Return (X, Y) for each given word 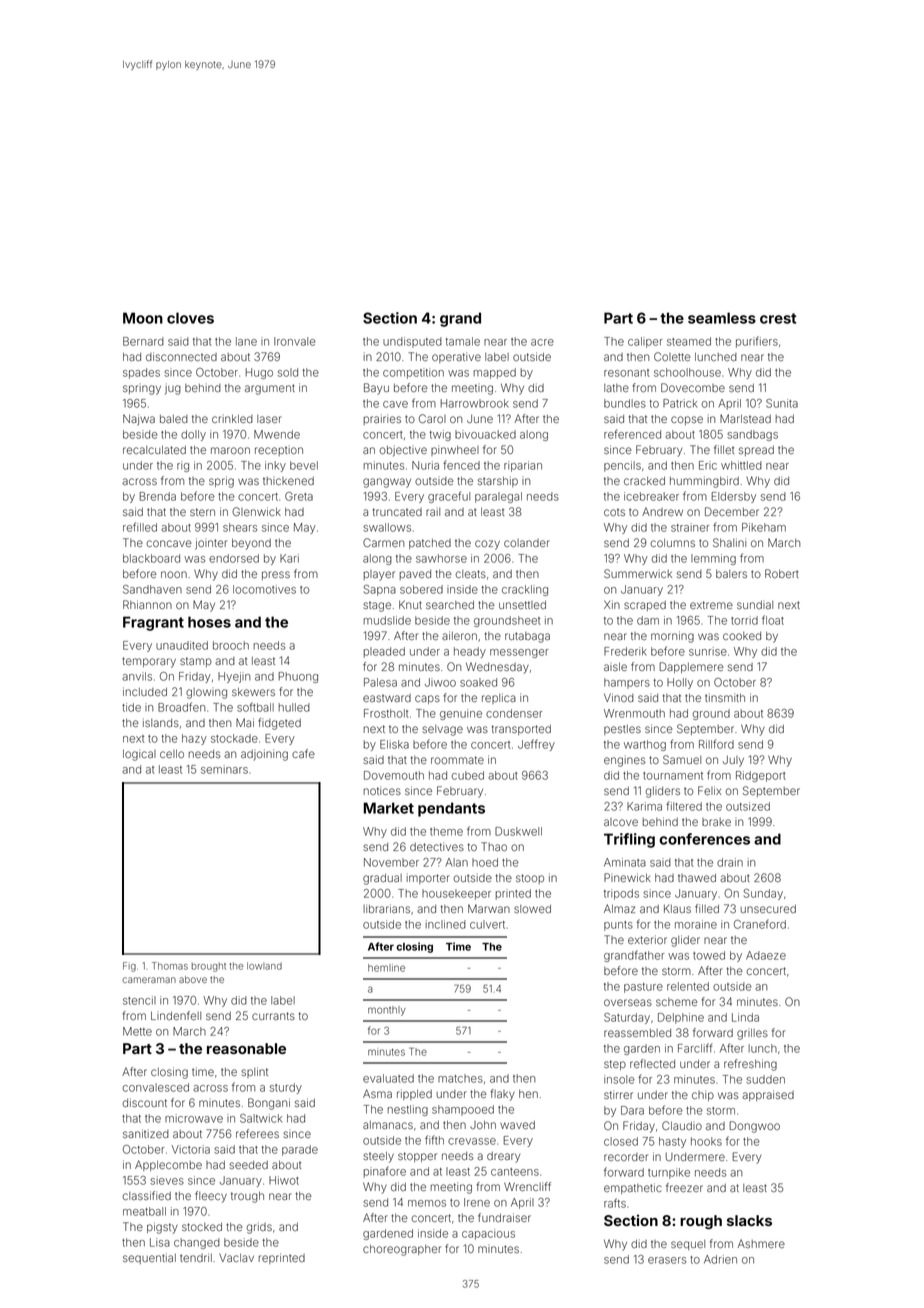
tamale (462, 341)
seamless (722, 318)
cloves (190, 318)
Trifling (629, 840)
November (391, 862)
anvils (137, 676)
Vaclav (236, 1258)
